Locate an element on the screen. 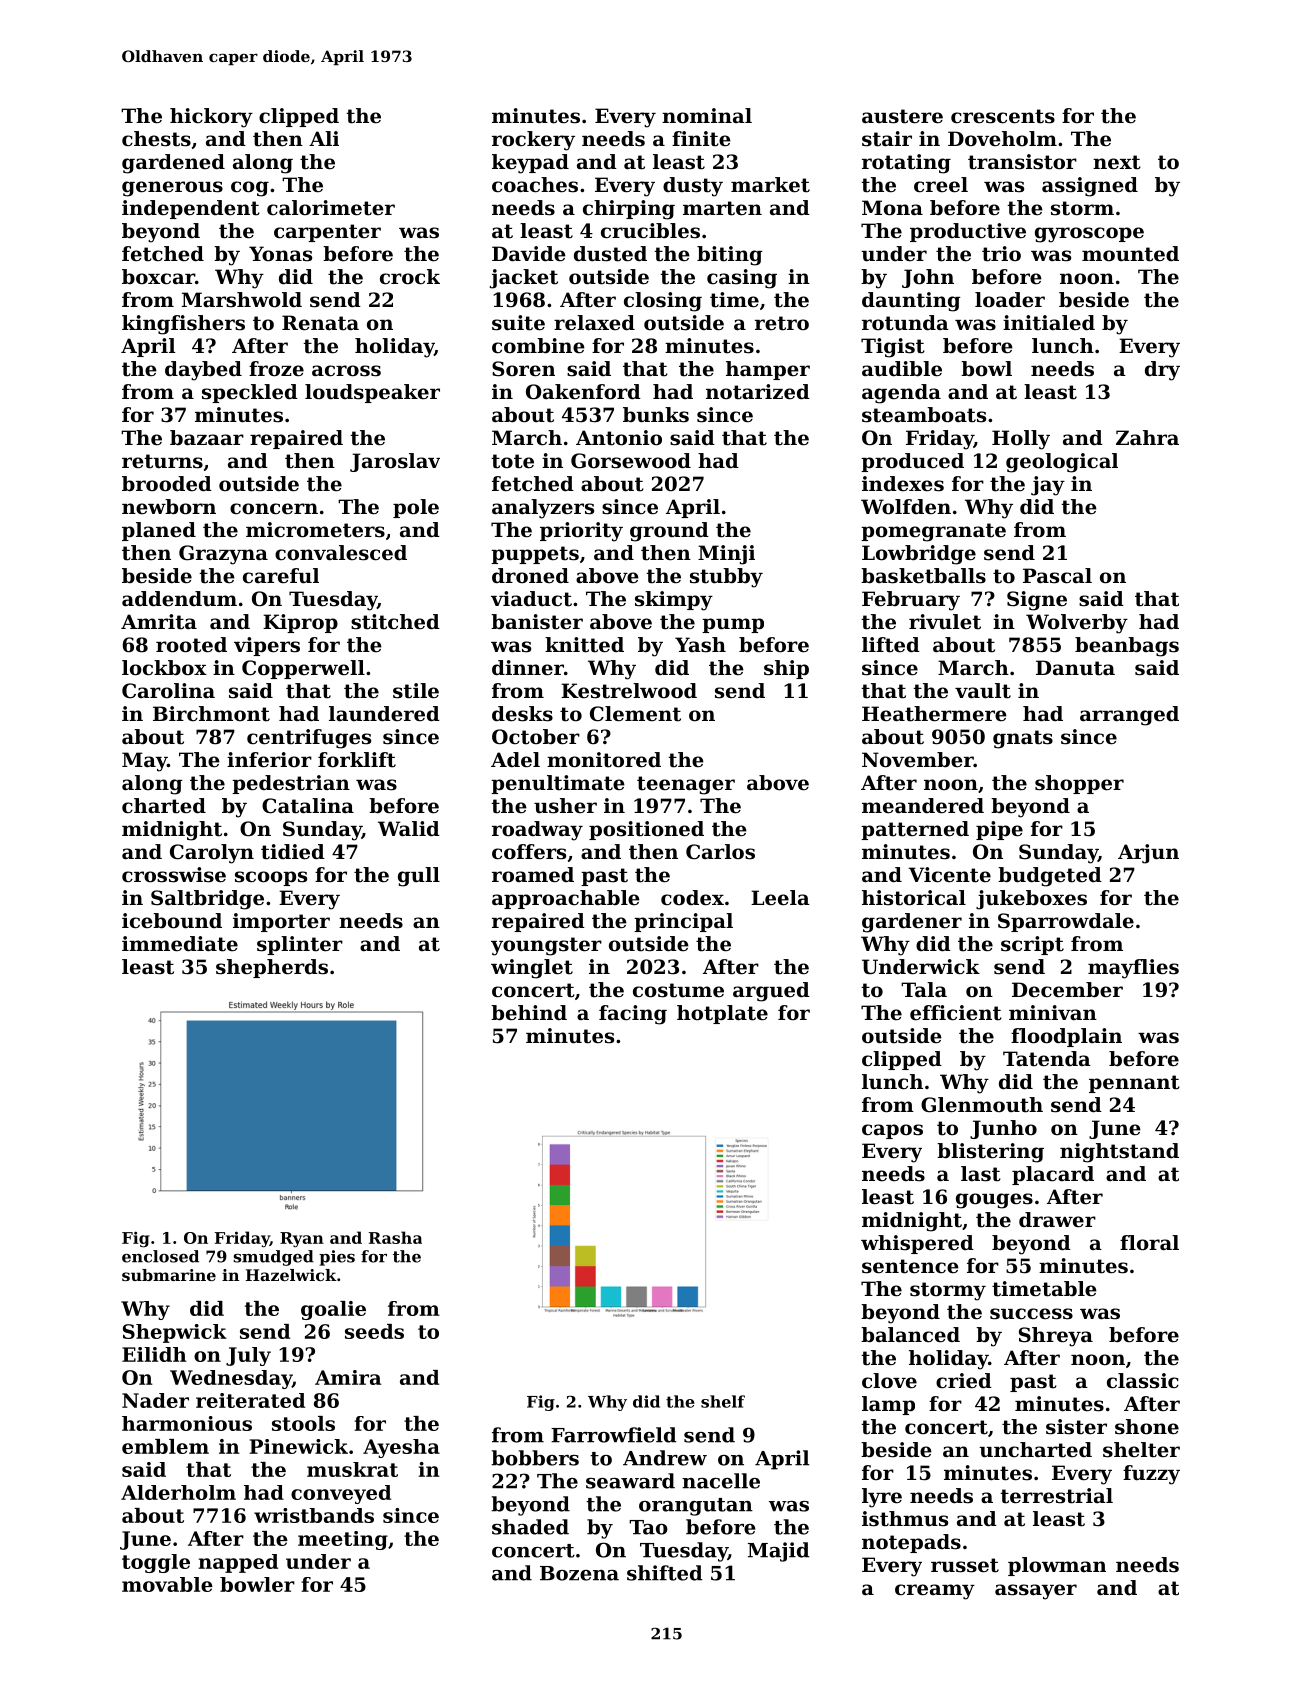 The height and width of the screenshot is (1683, 1301). movable is located at coordinates (167, 1584).
